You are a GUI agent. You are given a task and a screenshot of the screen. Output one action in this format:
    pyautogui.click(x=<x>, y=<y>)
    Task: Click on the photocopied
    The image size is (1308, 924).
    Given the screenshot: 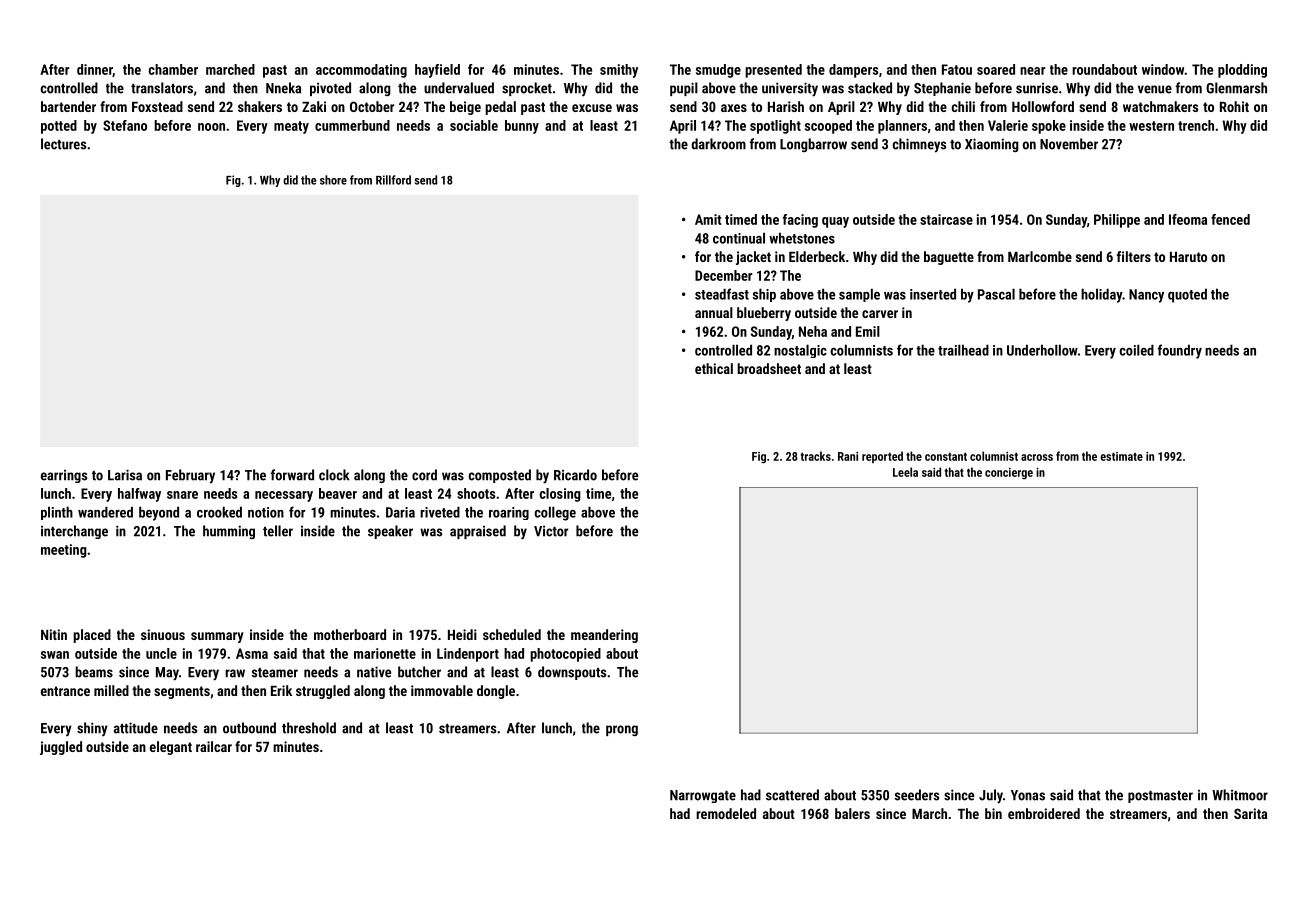 What is the action you would take?
    pyautogui.click(x=565, y=655)
